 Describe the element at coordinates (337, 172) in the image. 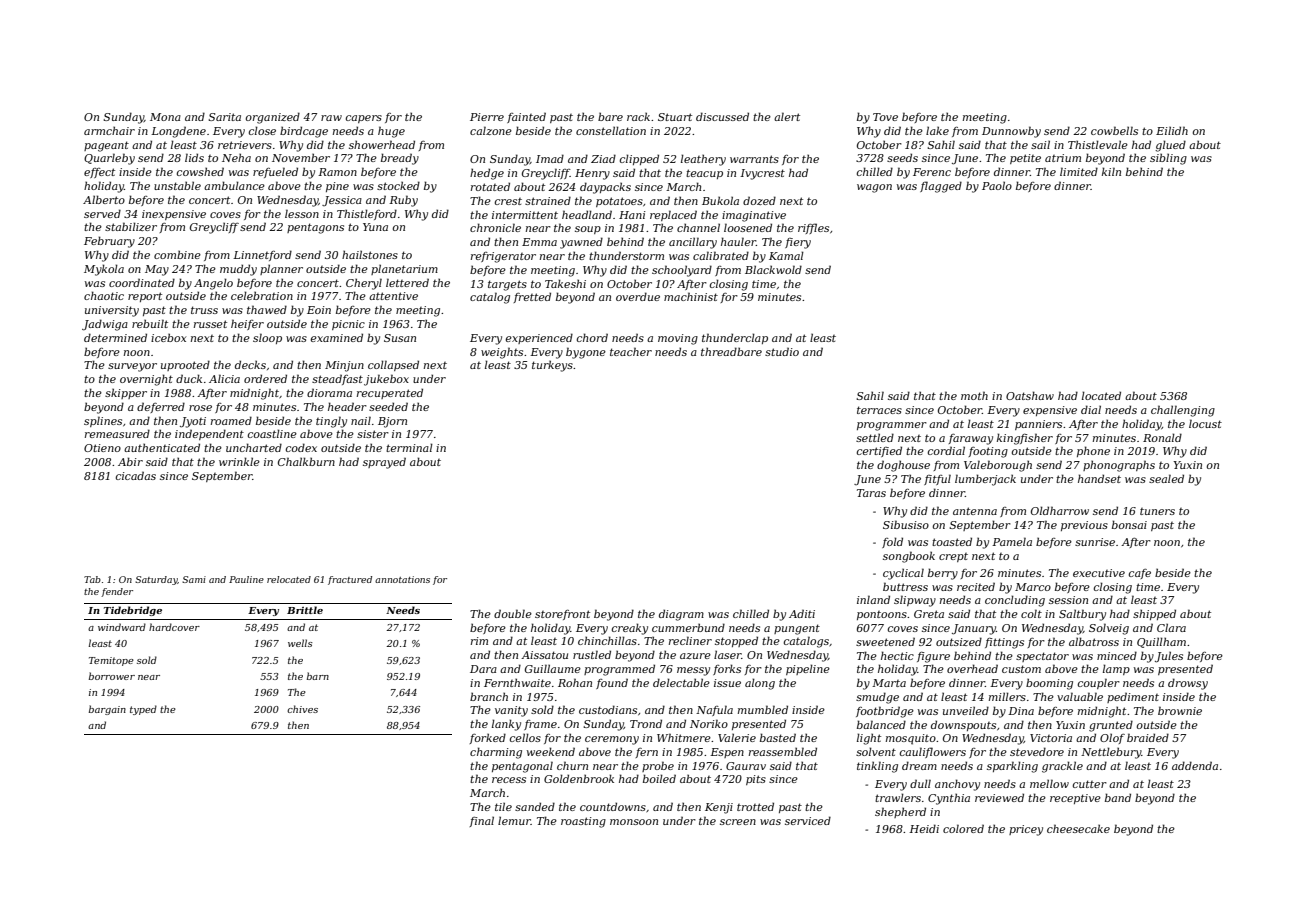

I see `Ramon` at that location.
